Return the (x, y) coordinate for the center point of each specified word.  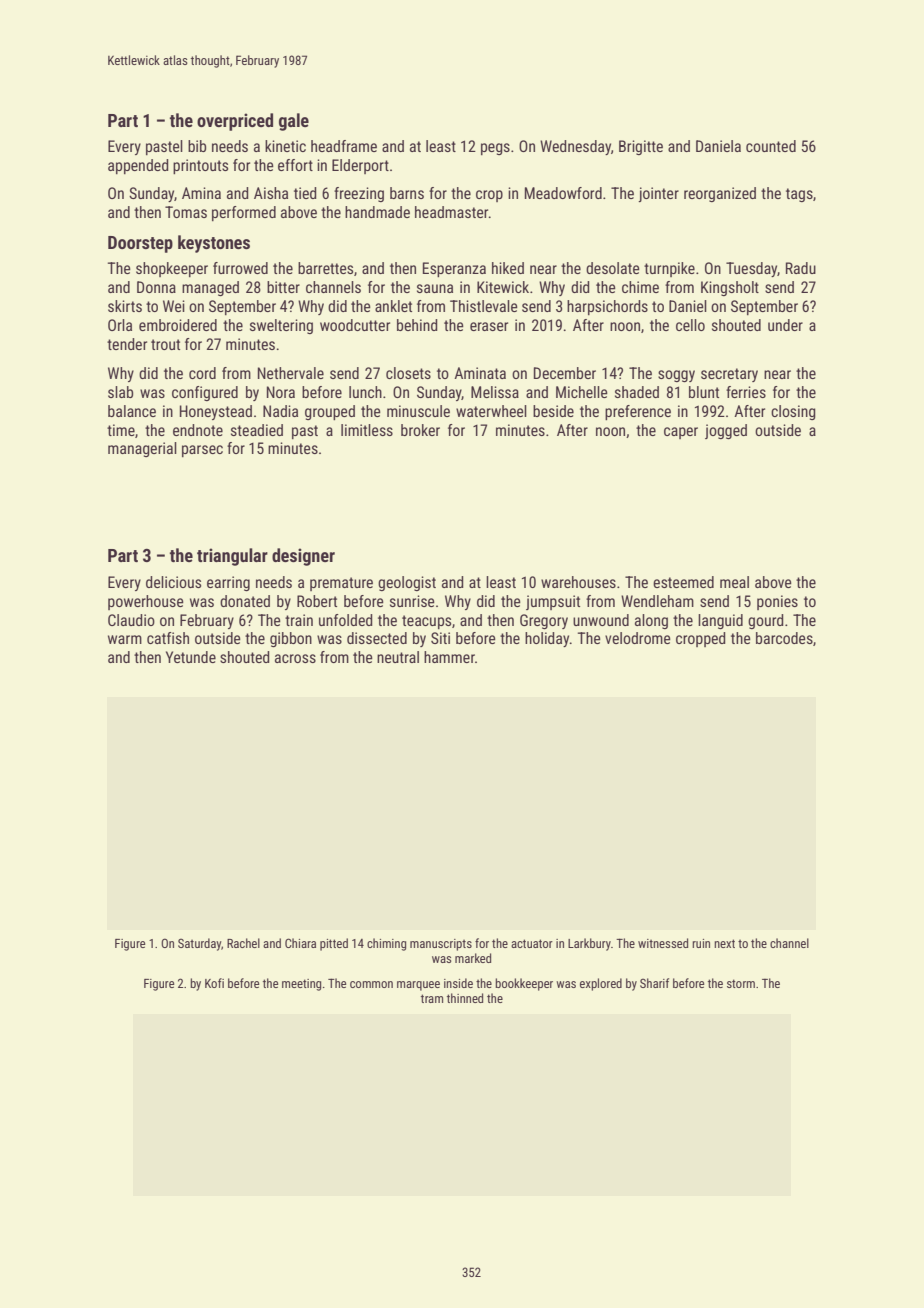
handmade (377, 212)
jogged (726, 431)
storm (741, 983)
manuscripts (441, 945)
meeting (301, 985)
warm (125, 639)
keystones (214, 244)
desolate (613, 268)
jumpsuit (553, 602)
